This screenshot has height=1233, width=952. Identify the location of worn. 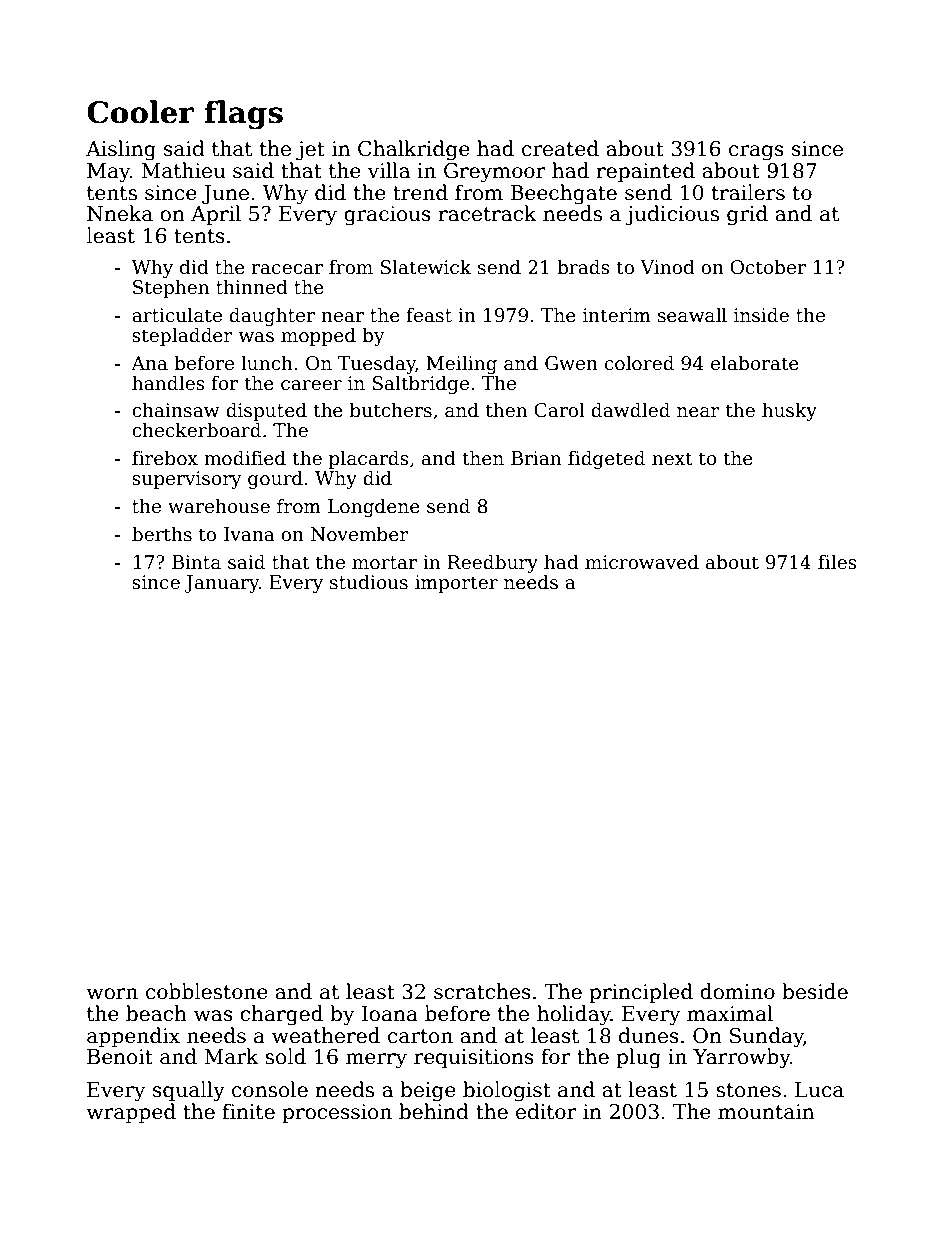
(112, 994).
